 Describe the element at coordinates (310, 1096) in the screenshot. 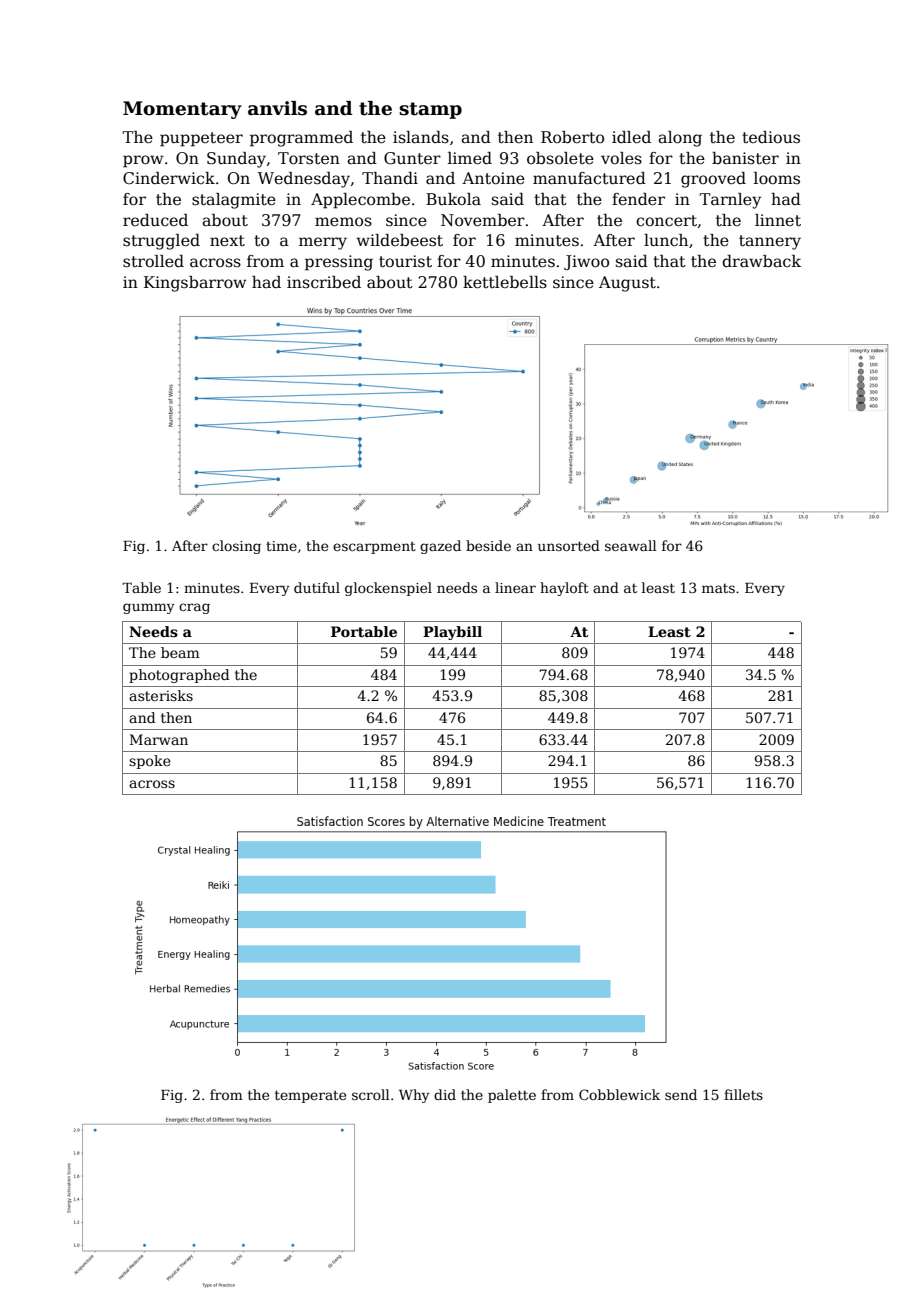

I see `temperate` at that location.
